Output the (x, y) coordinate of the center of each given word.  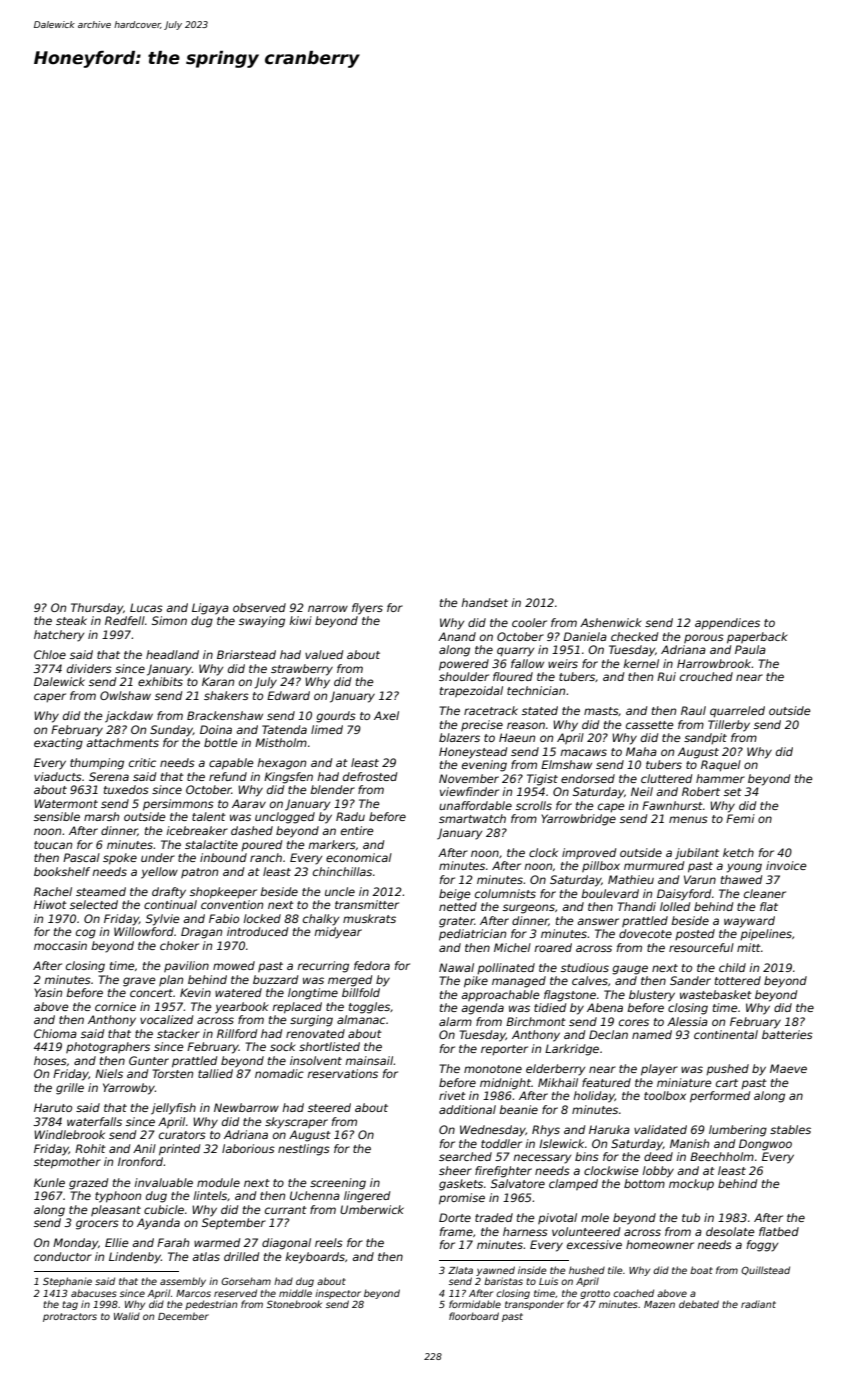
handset (484, 602)
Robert (701, 791)
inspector (338, 1294)
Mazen (659, 1304)
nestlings (304, 1150)
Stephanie (67, 1282)
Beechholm (722, 1156)
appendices (727, 624)
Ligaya (210, 609)
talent (209, 816)
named (652, 1034)
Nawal (456, 967)
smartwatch (472, 818)
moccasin (60, 945)
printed (179, 1150)
